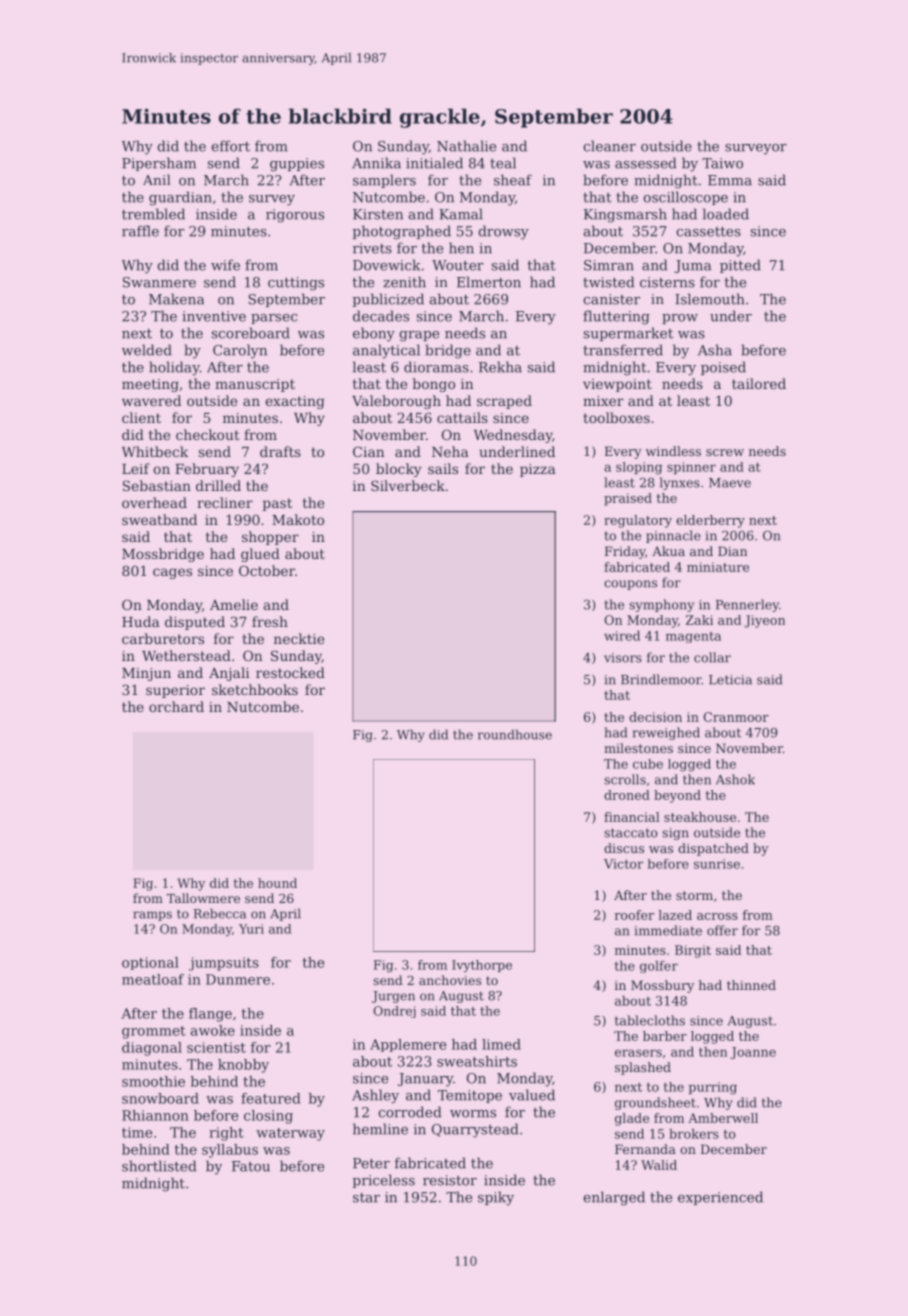 This document has width=908, height=1316. What do you see at coordinates (159, 1166) in the document?
I see `shortlisted` at bounding box center [159, 1166].
